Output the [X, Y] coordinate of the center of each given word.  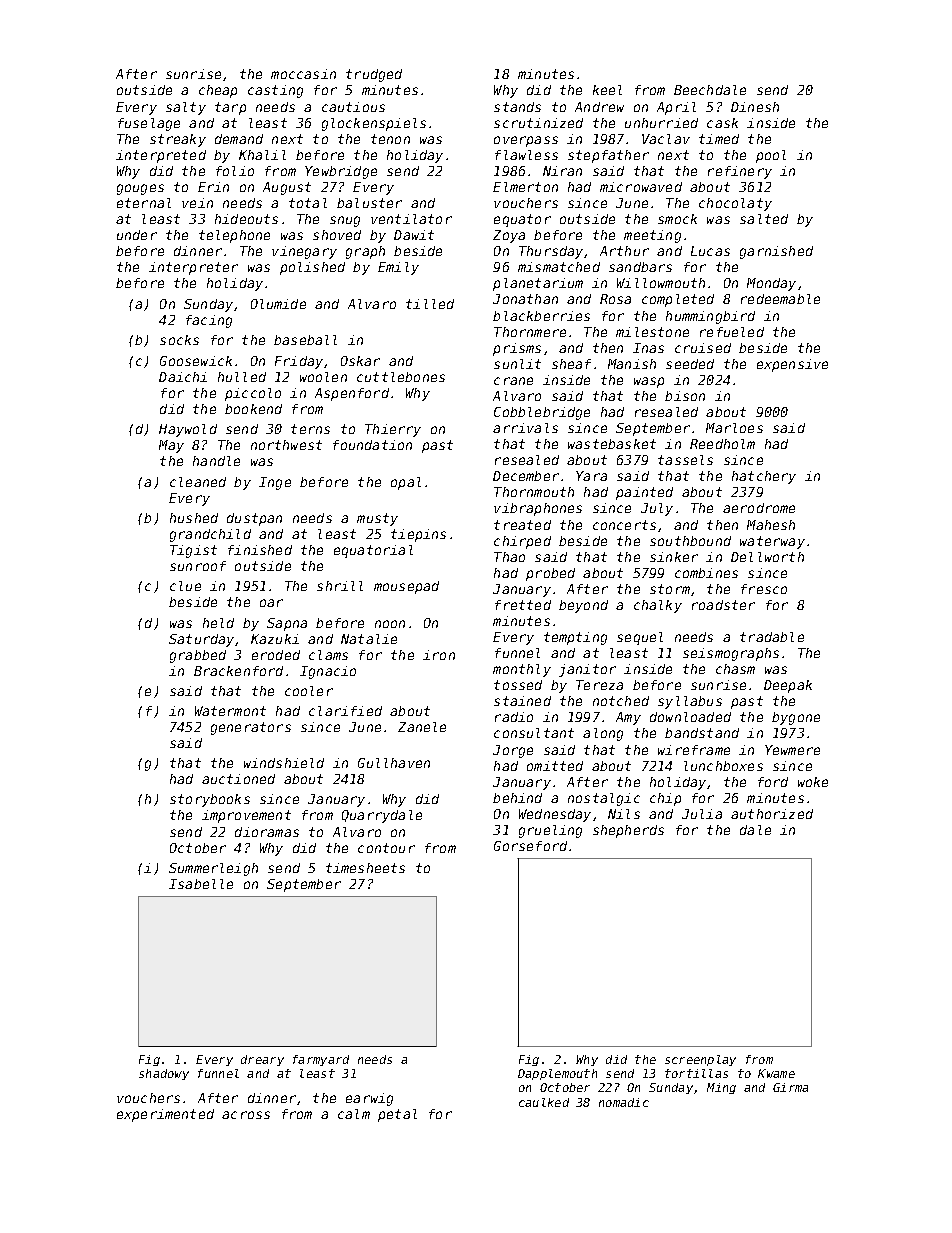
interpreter [193, 268]
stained [522, 701]
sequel [640, 638]
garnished [776, 252]
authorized [772, 814]
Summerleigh [213, 869]
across [246, 1115]
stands [517, 107]
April [676, 108]
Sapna [287, 624]
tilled [430, 304]
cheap [218, 91]
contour [386, 848]
